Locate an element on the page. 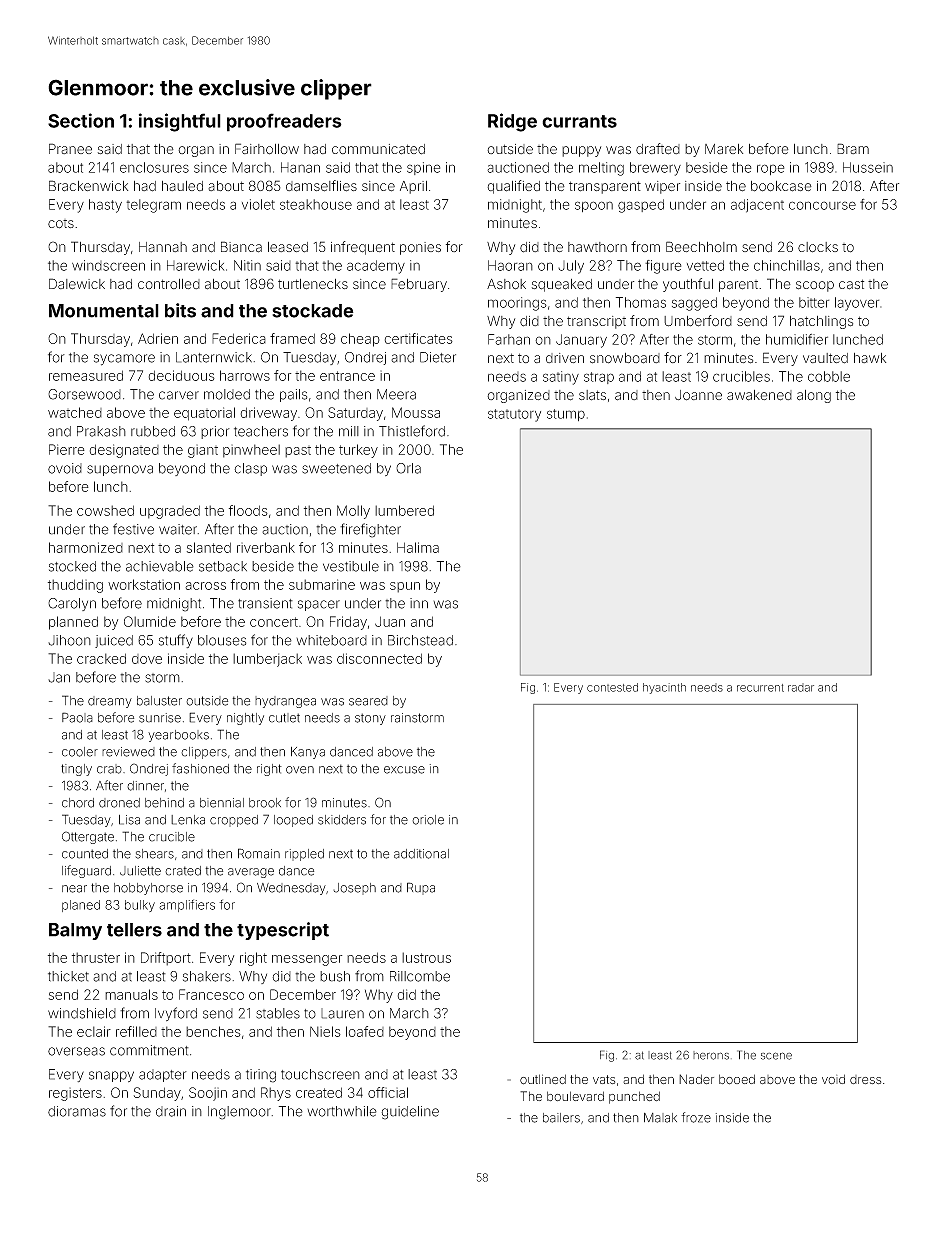 The height and width of the image is (1233, 952). stockade is located at coordinates (313, 311).
